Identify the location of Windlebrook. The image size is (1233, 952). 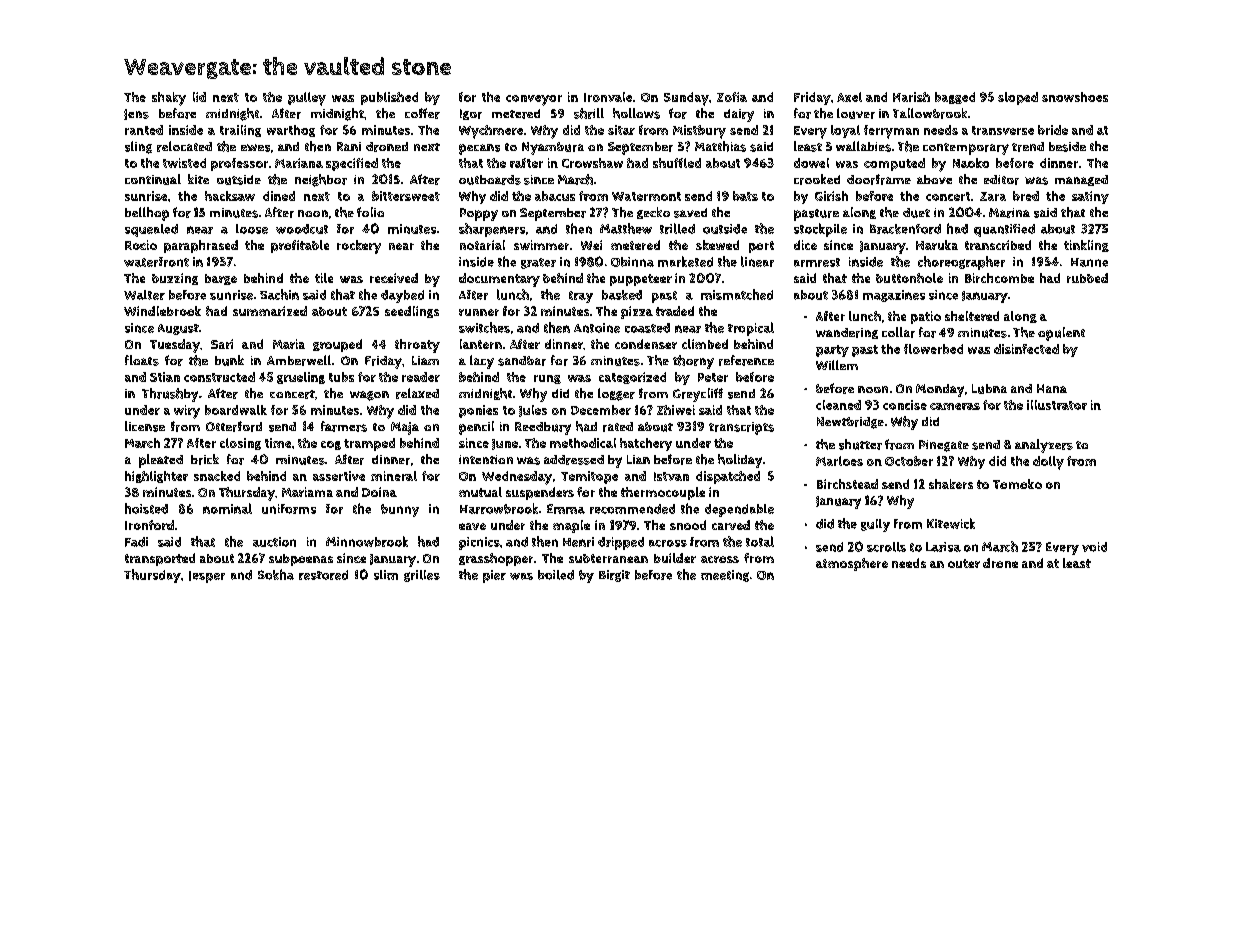
(162, 311).
